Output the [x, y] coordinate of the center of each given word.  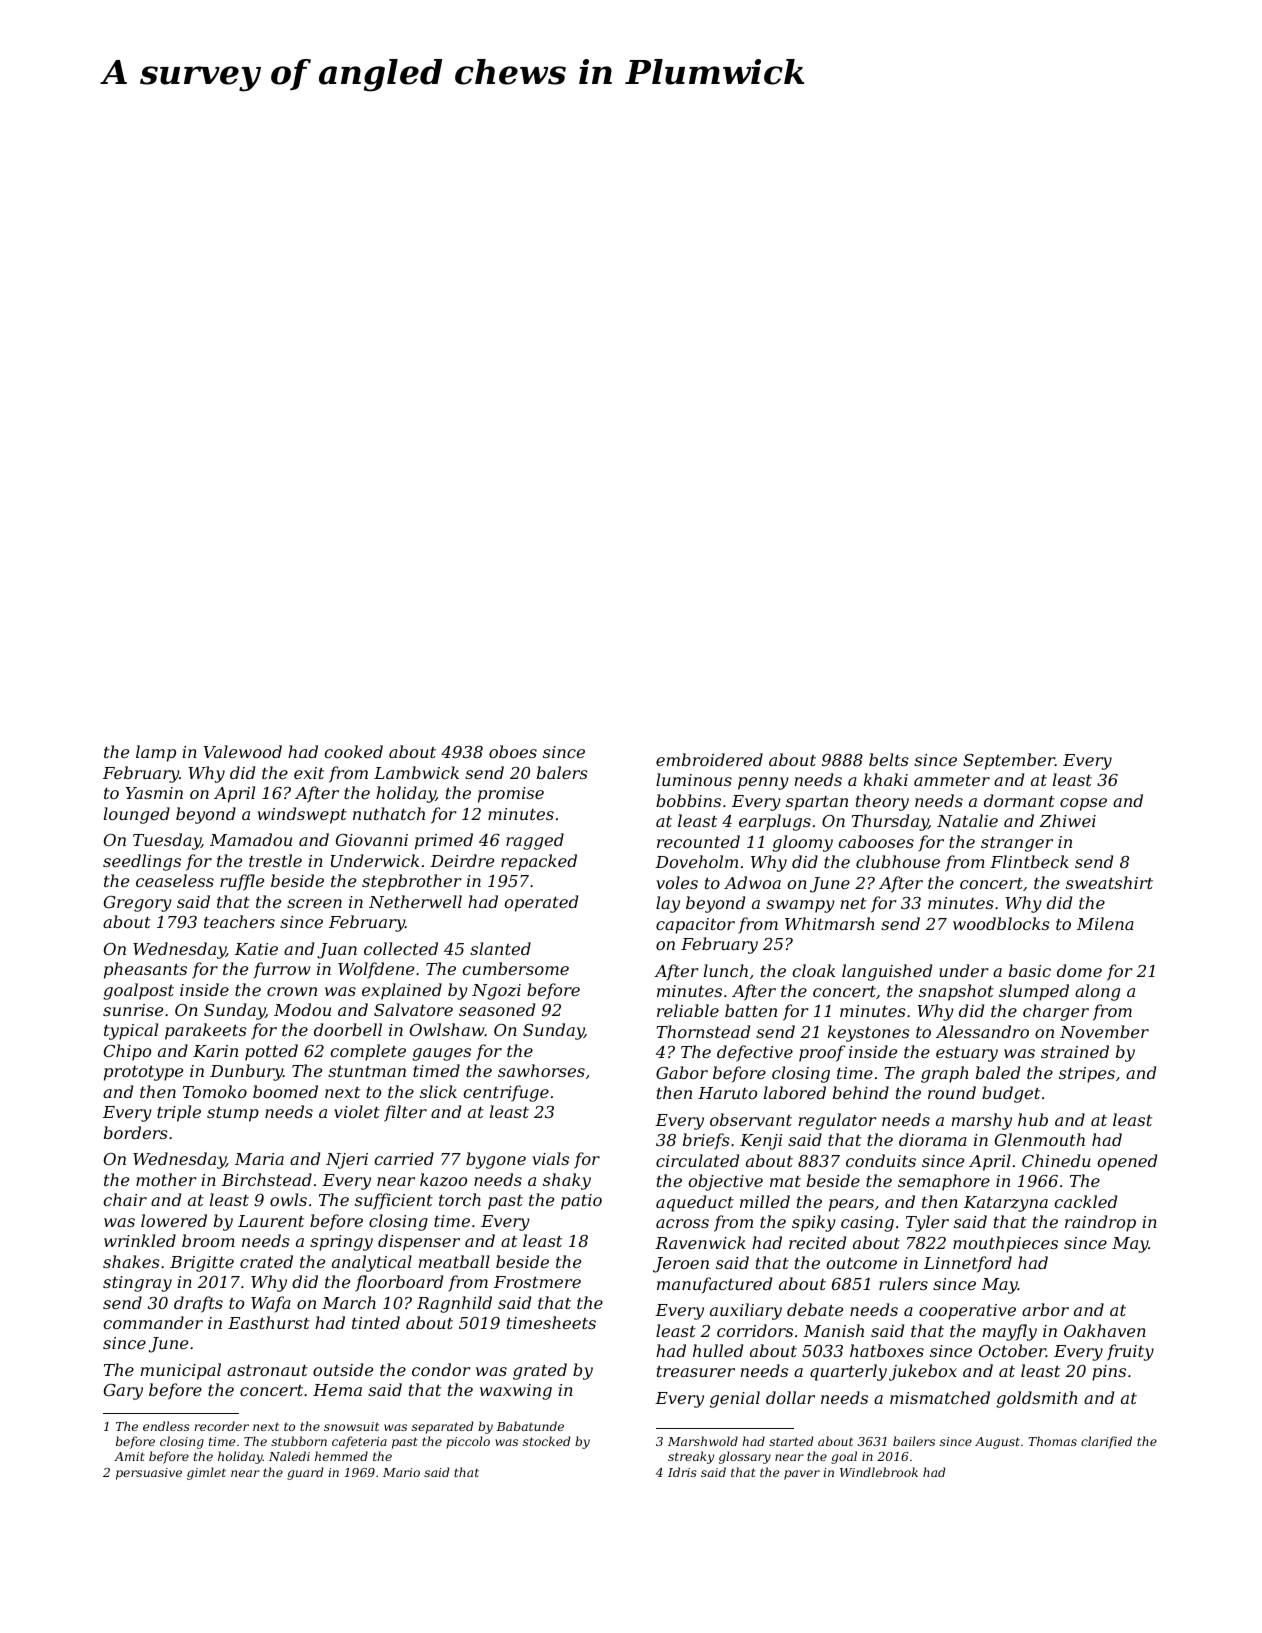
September [1009, 761]
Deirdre [462, 860]
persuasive [149, 1474]
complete [368, 1052]
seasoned [497, 1009]
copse [1083, 804]
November [1104, 1031]
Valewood [242, 751]
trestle [275, 860]
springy [341, 1243]
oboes [513, 751]
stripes [1087, 1075]
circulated [697, 1160]
